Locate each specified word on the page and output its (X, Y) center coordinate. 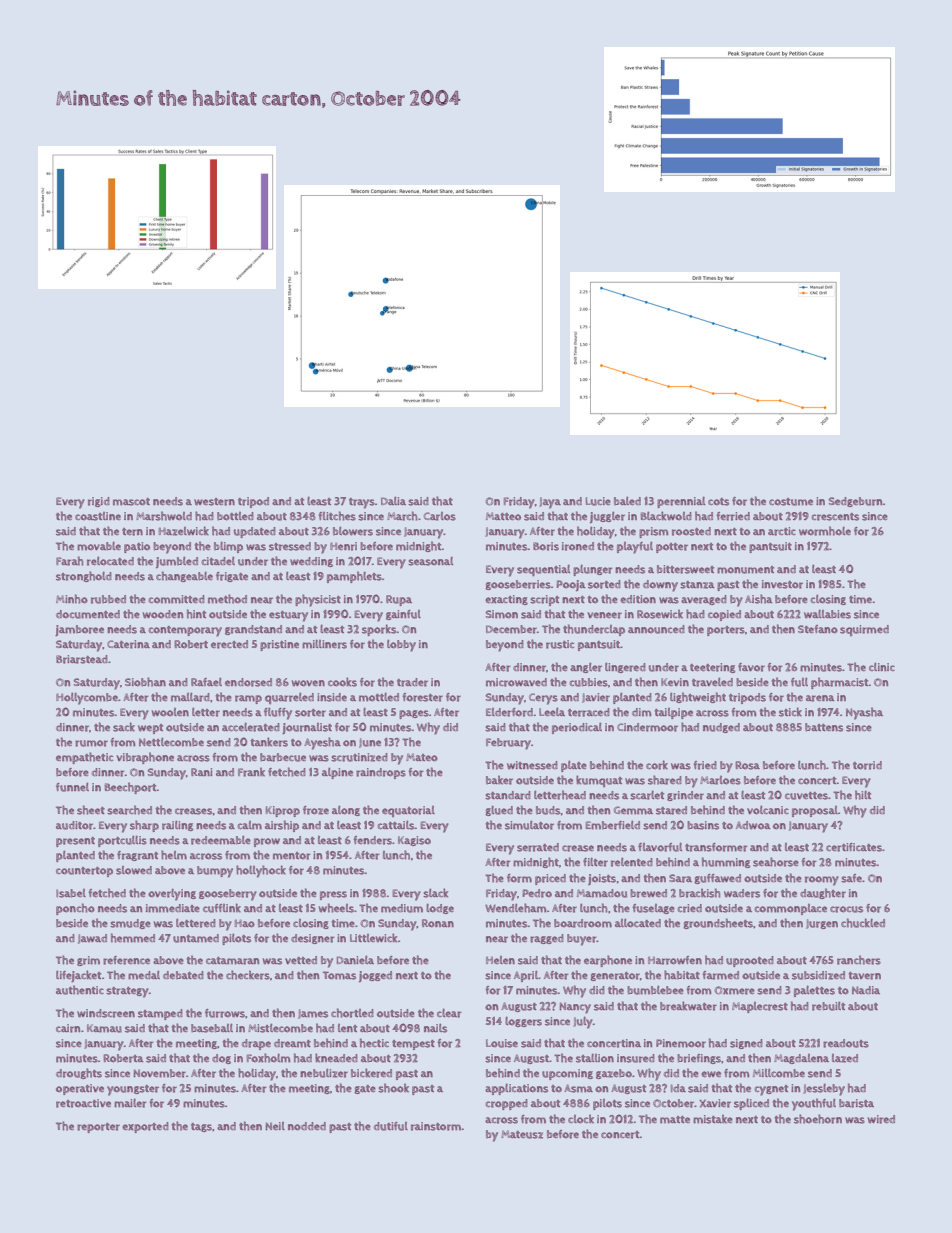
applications (516, 1089)
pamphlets (354, 577)
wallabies (827, 614)
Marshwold (164, 516)
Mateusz (522, 1134)
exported (145, 1127)
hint (196, 614)
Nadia (866, 990)
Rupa (399, 600)
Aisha (759, 599)
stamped (160, 1014)
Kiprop (283, 811)
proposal (815, 811)
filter (595, 862)
